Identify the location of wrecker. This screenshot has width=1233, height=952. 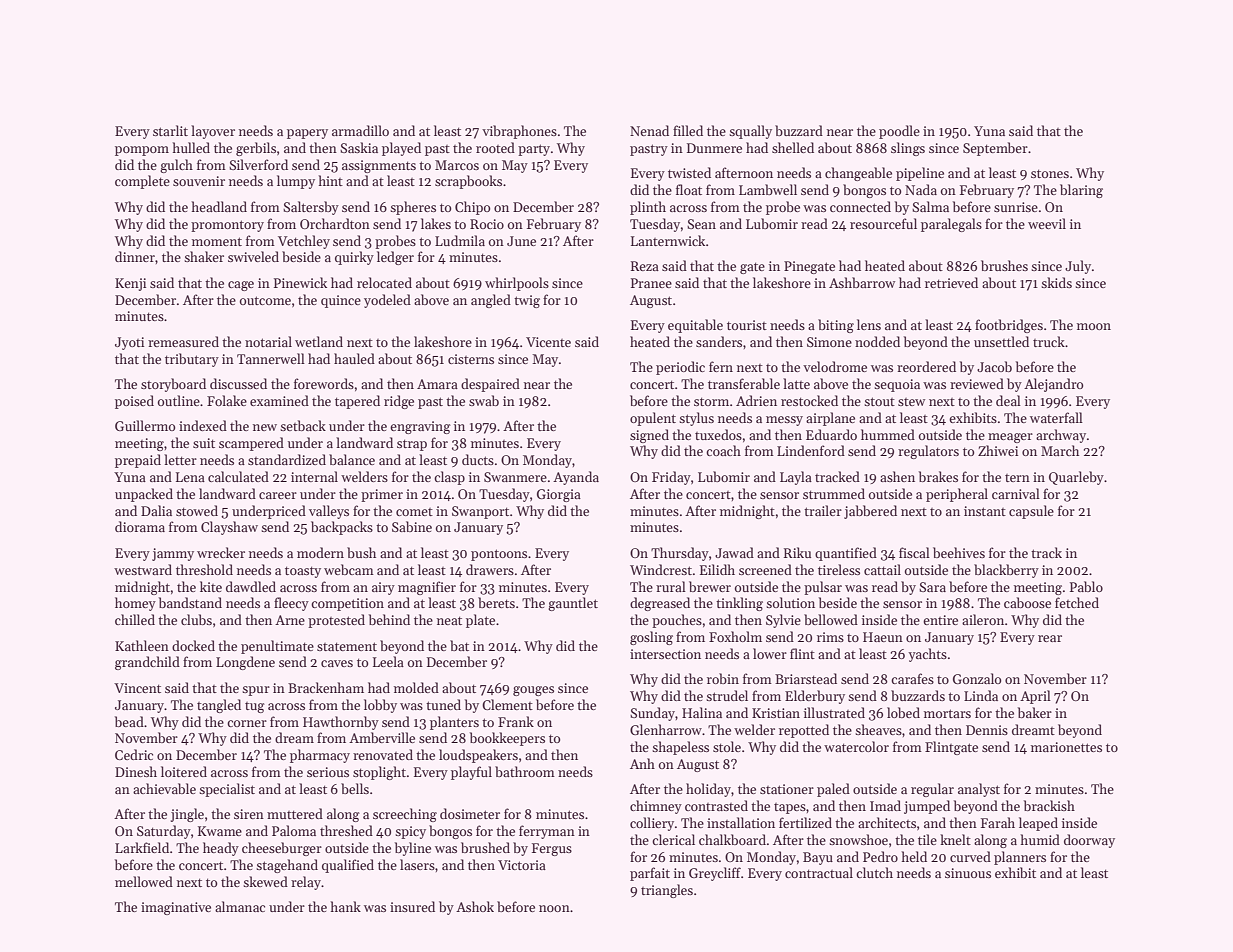
(221, 552).
